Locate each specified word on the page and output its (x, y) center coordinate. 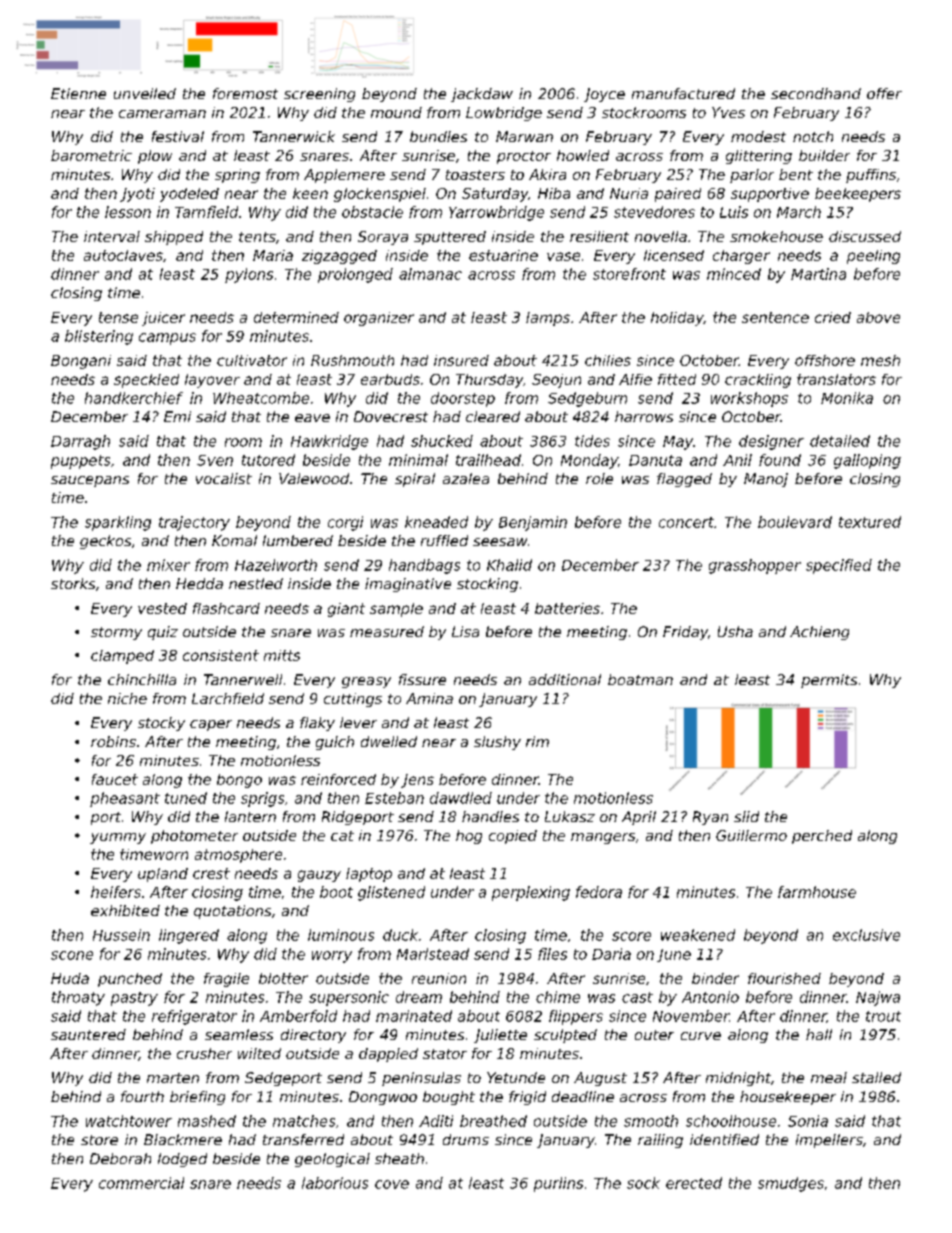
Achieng (819, 633)
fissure (422, 679)
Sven (215, 460)
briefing (197, 1098)
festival (178, 136)
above (878, 317)
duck (400, 935)
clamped (122, 657)
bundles (438, 136)
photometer (194, 837)
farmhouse (817, 892)
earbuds (390, 379)
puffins (871, 176)
